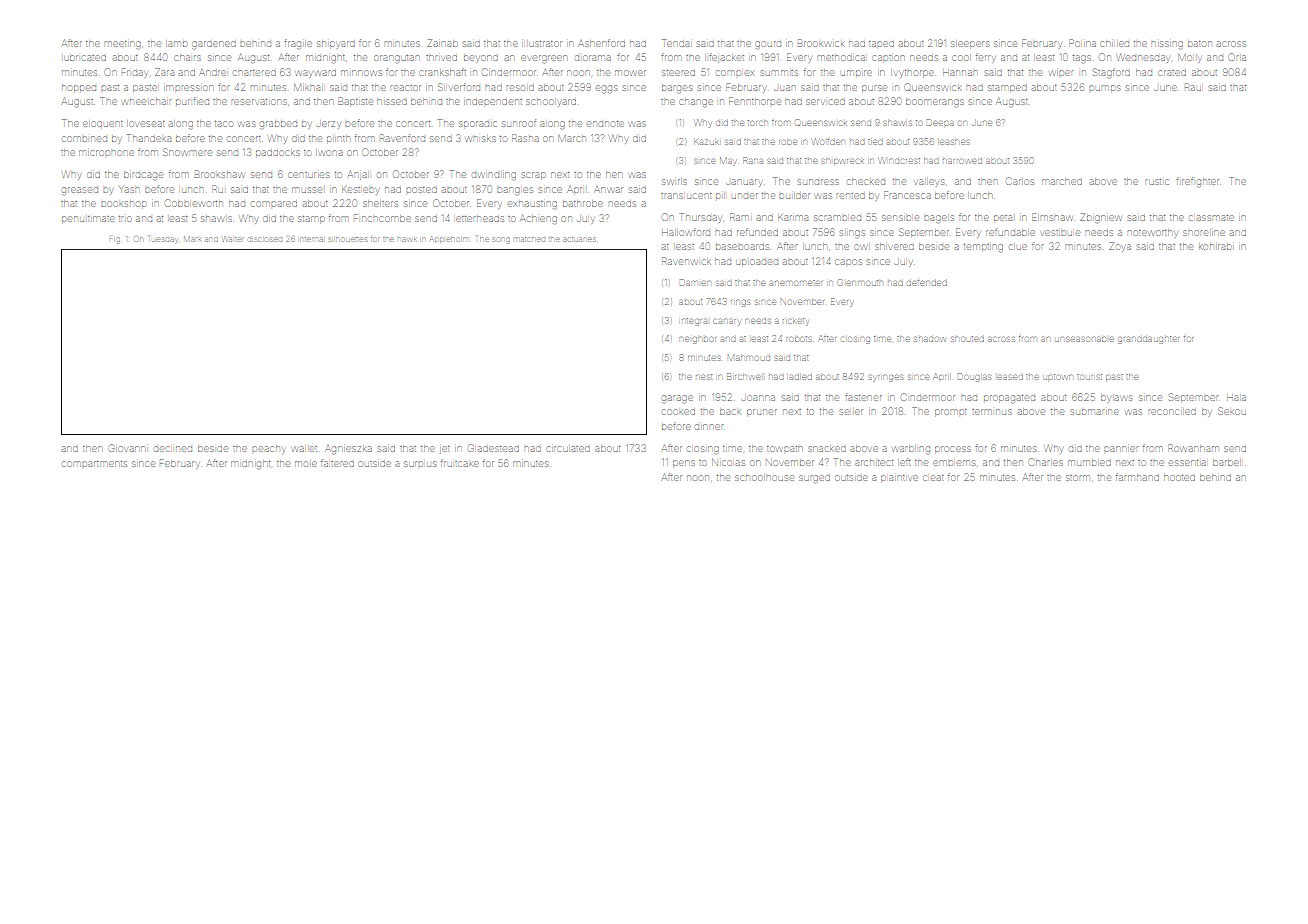 The height and width of the screenshot is (924, 1308). What do you see at coordinates (480, 219) in the screenshot?
I see `letterheads` at bounding box center [480, 219].
